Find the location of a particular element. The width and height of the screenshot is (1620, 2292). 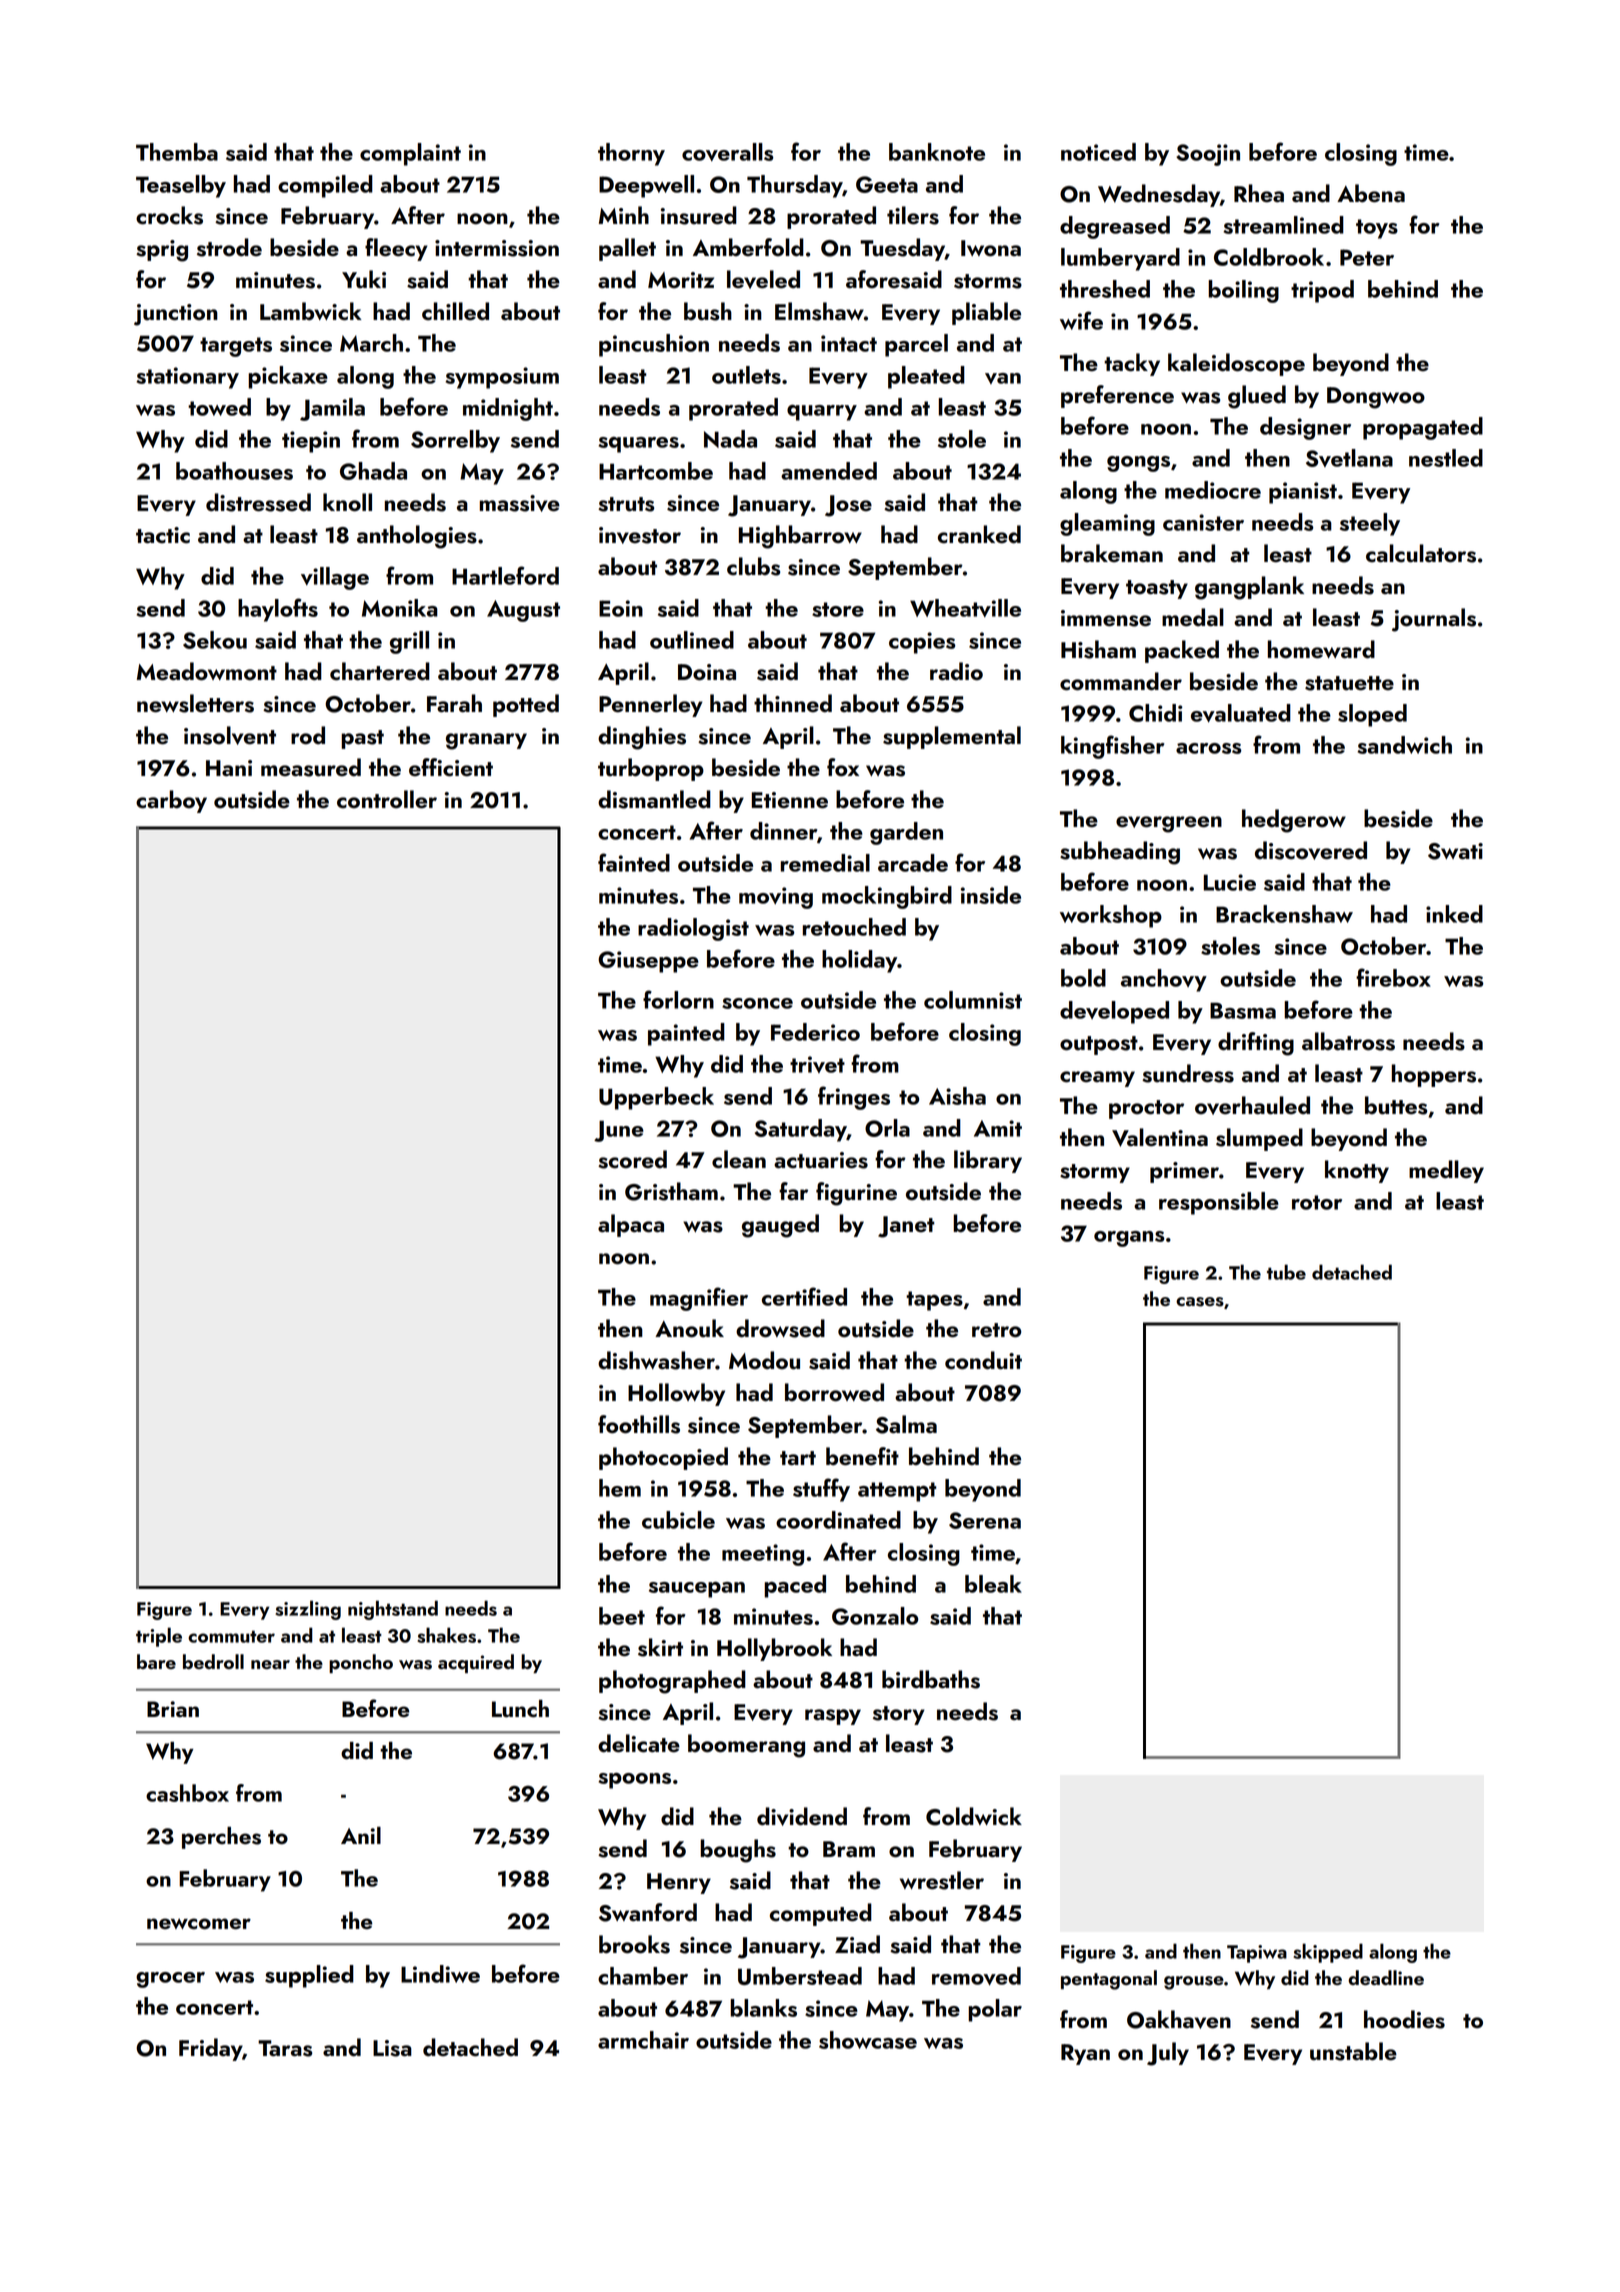

nestled is located at coordinates (1446, 458).
